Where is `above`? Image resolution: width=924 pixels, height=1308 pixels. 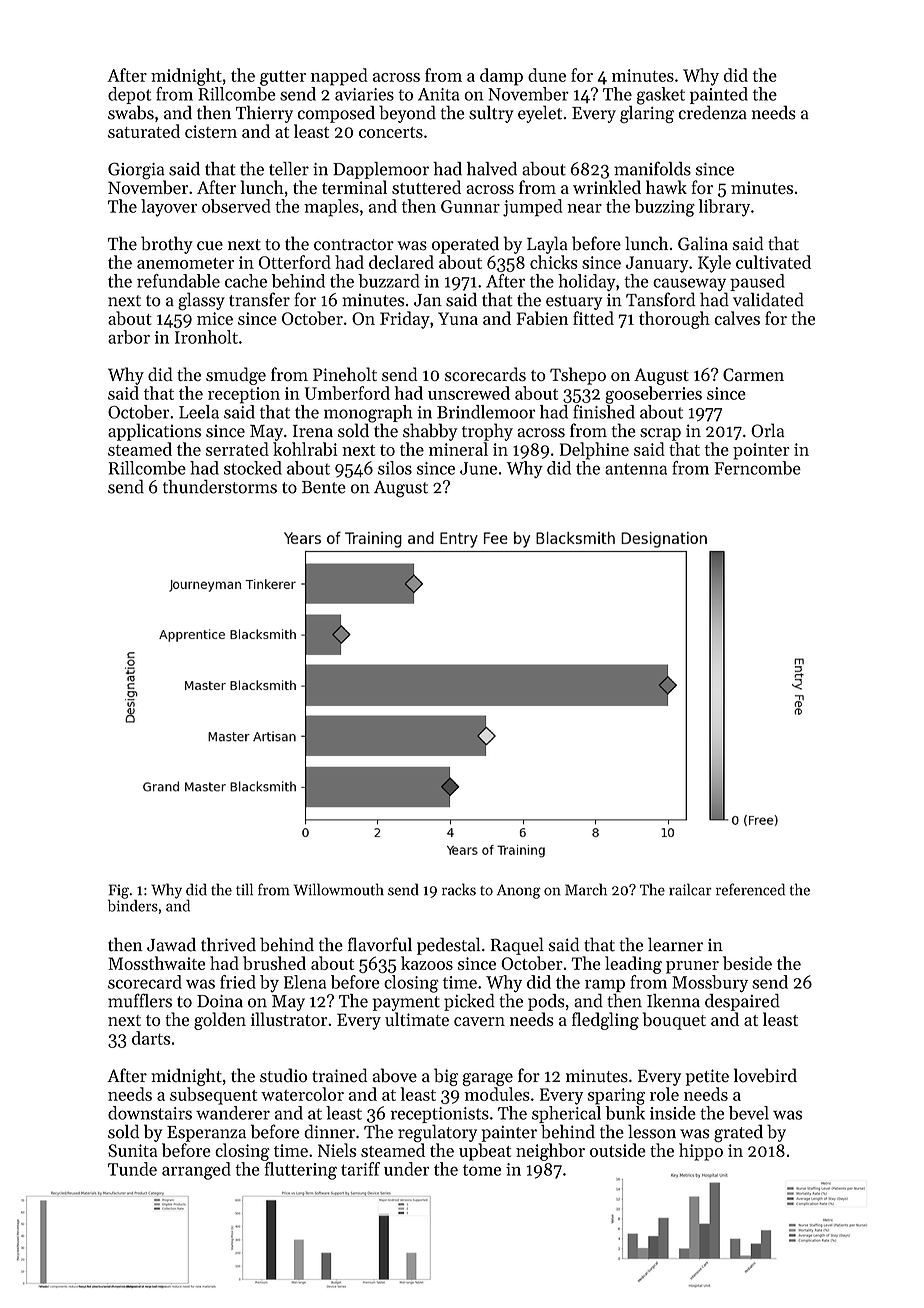 above is located at coordinates (395, 1075).
